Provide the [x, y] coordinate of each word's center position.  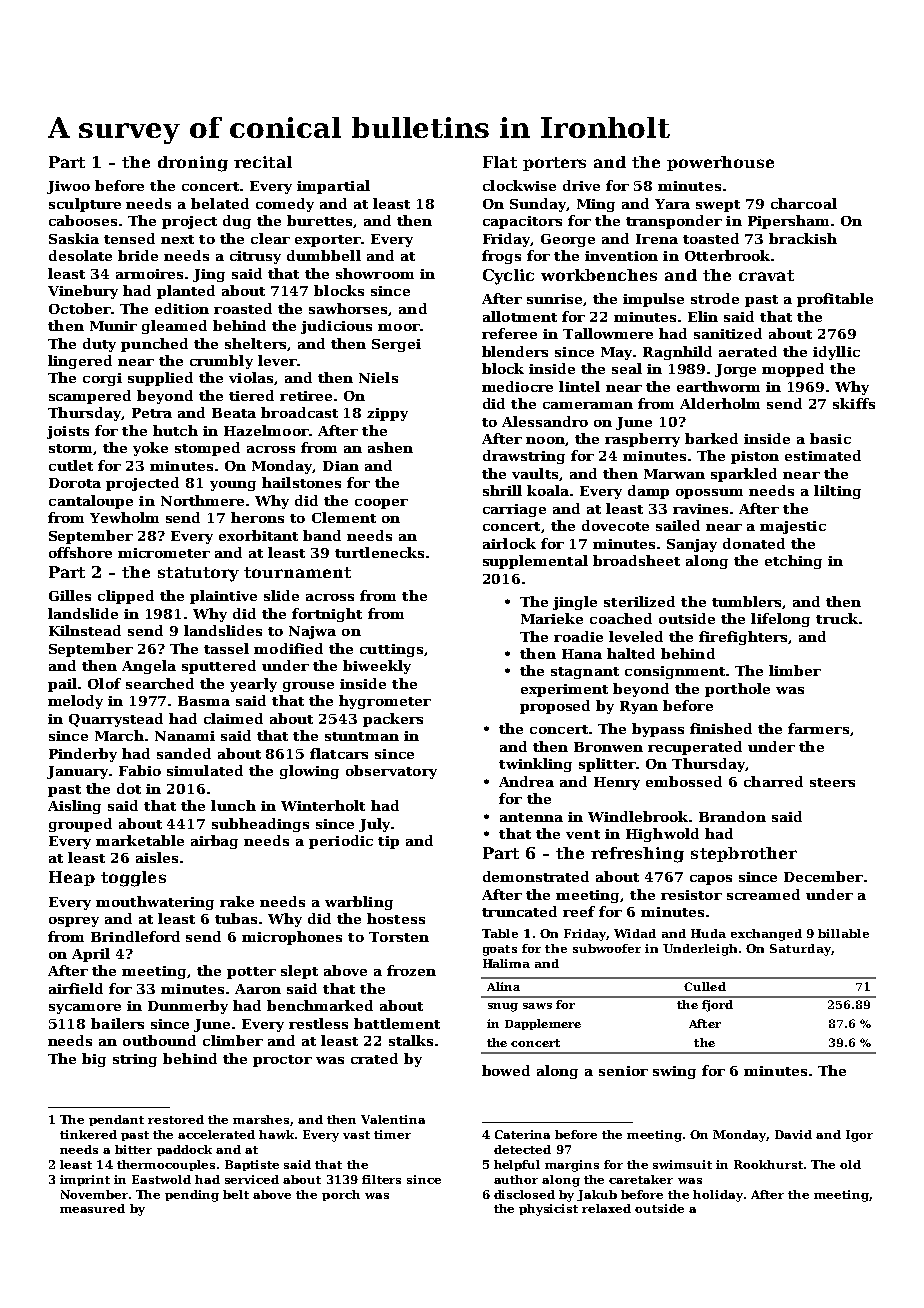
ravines [700, 509]
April [91, 955]
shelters [255, 343]
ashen [390, 447]
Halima [506, 963]
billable [843, 933]
